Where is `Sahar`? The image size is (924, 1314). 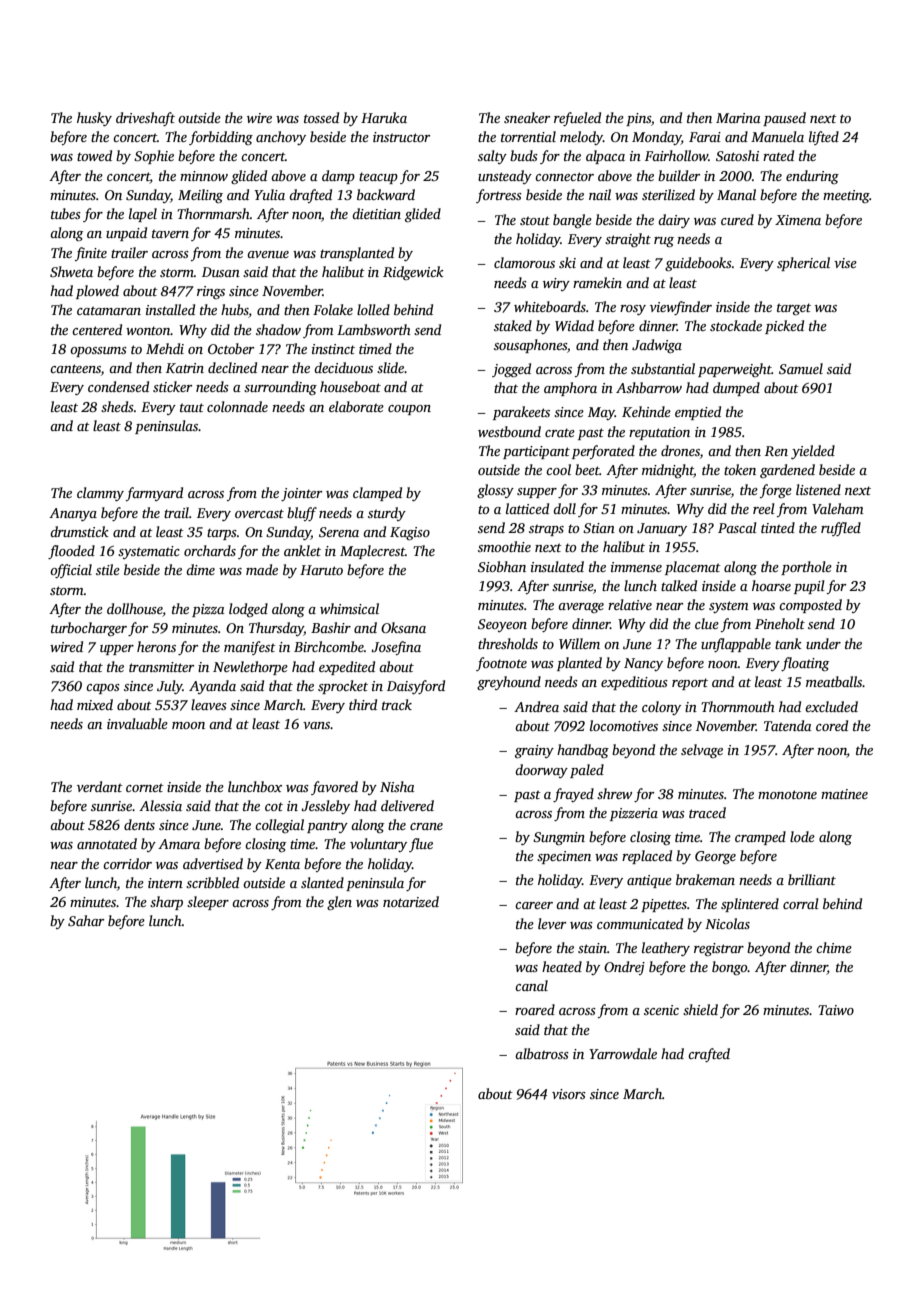
Sahar is located at coordinates (86, 920).
